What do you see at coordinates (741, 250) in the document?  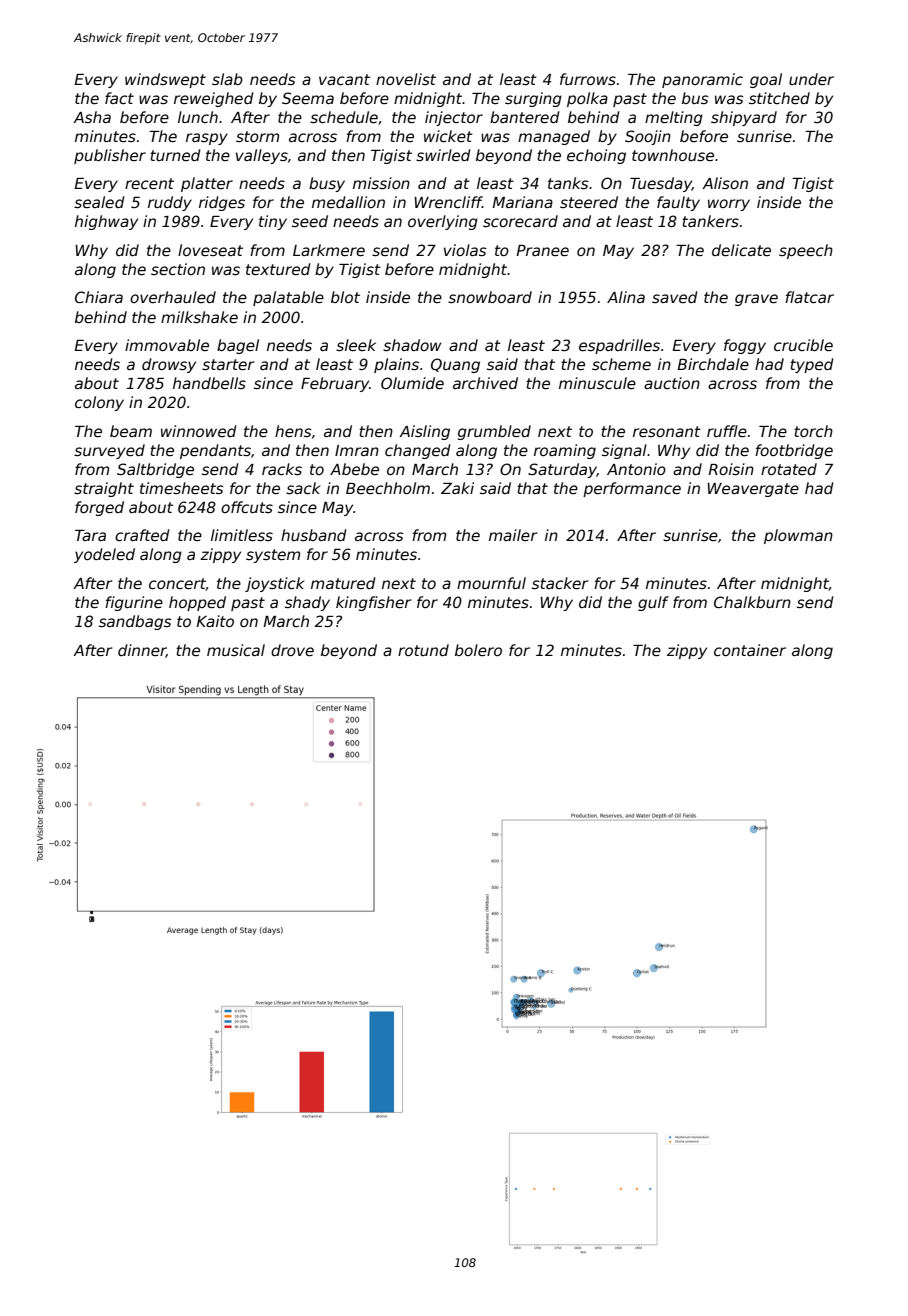 I see `delicate` at bounding box center [741, 250].
